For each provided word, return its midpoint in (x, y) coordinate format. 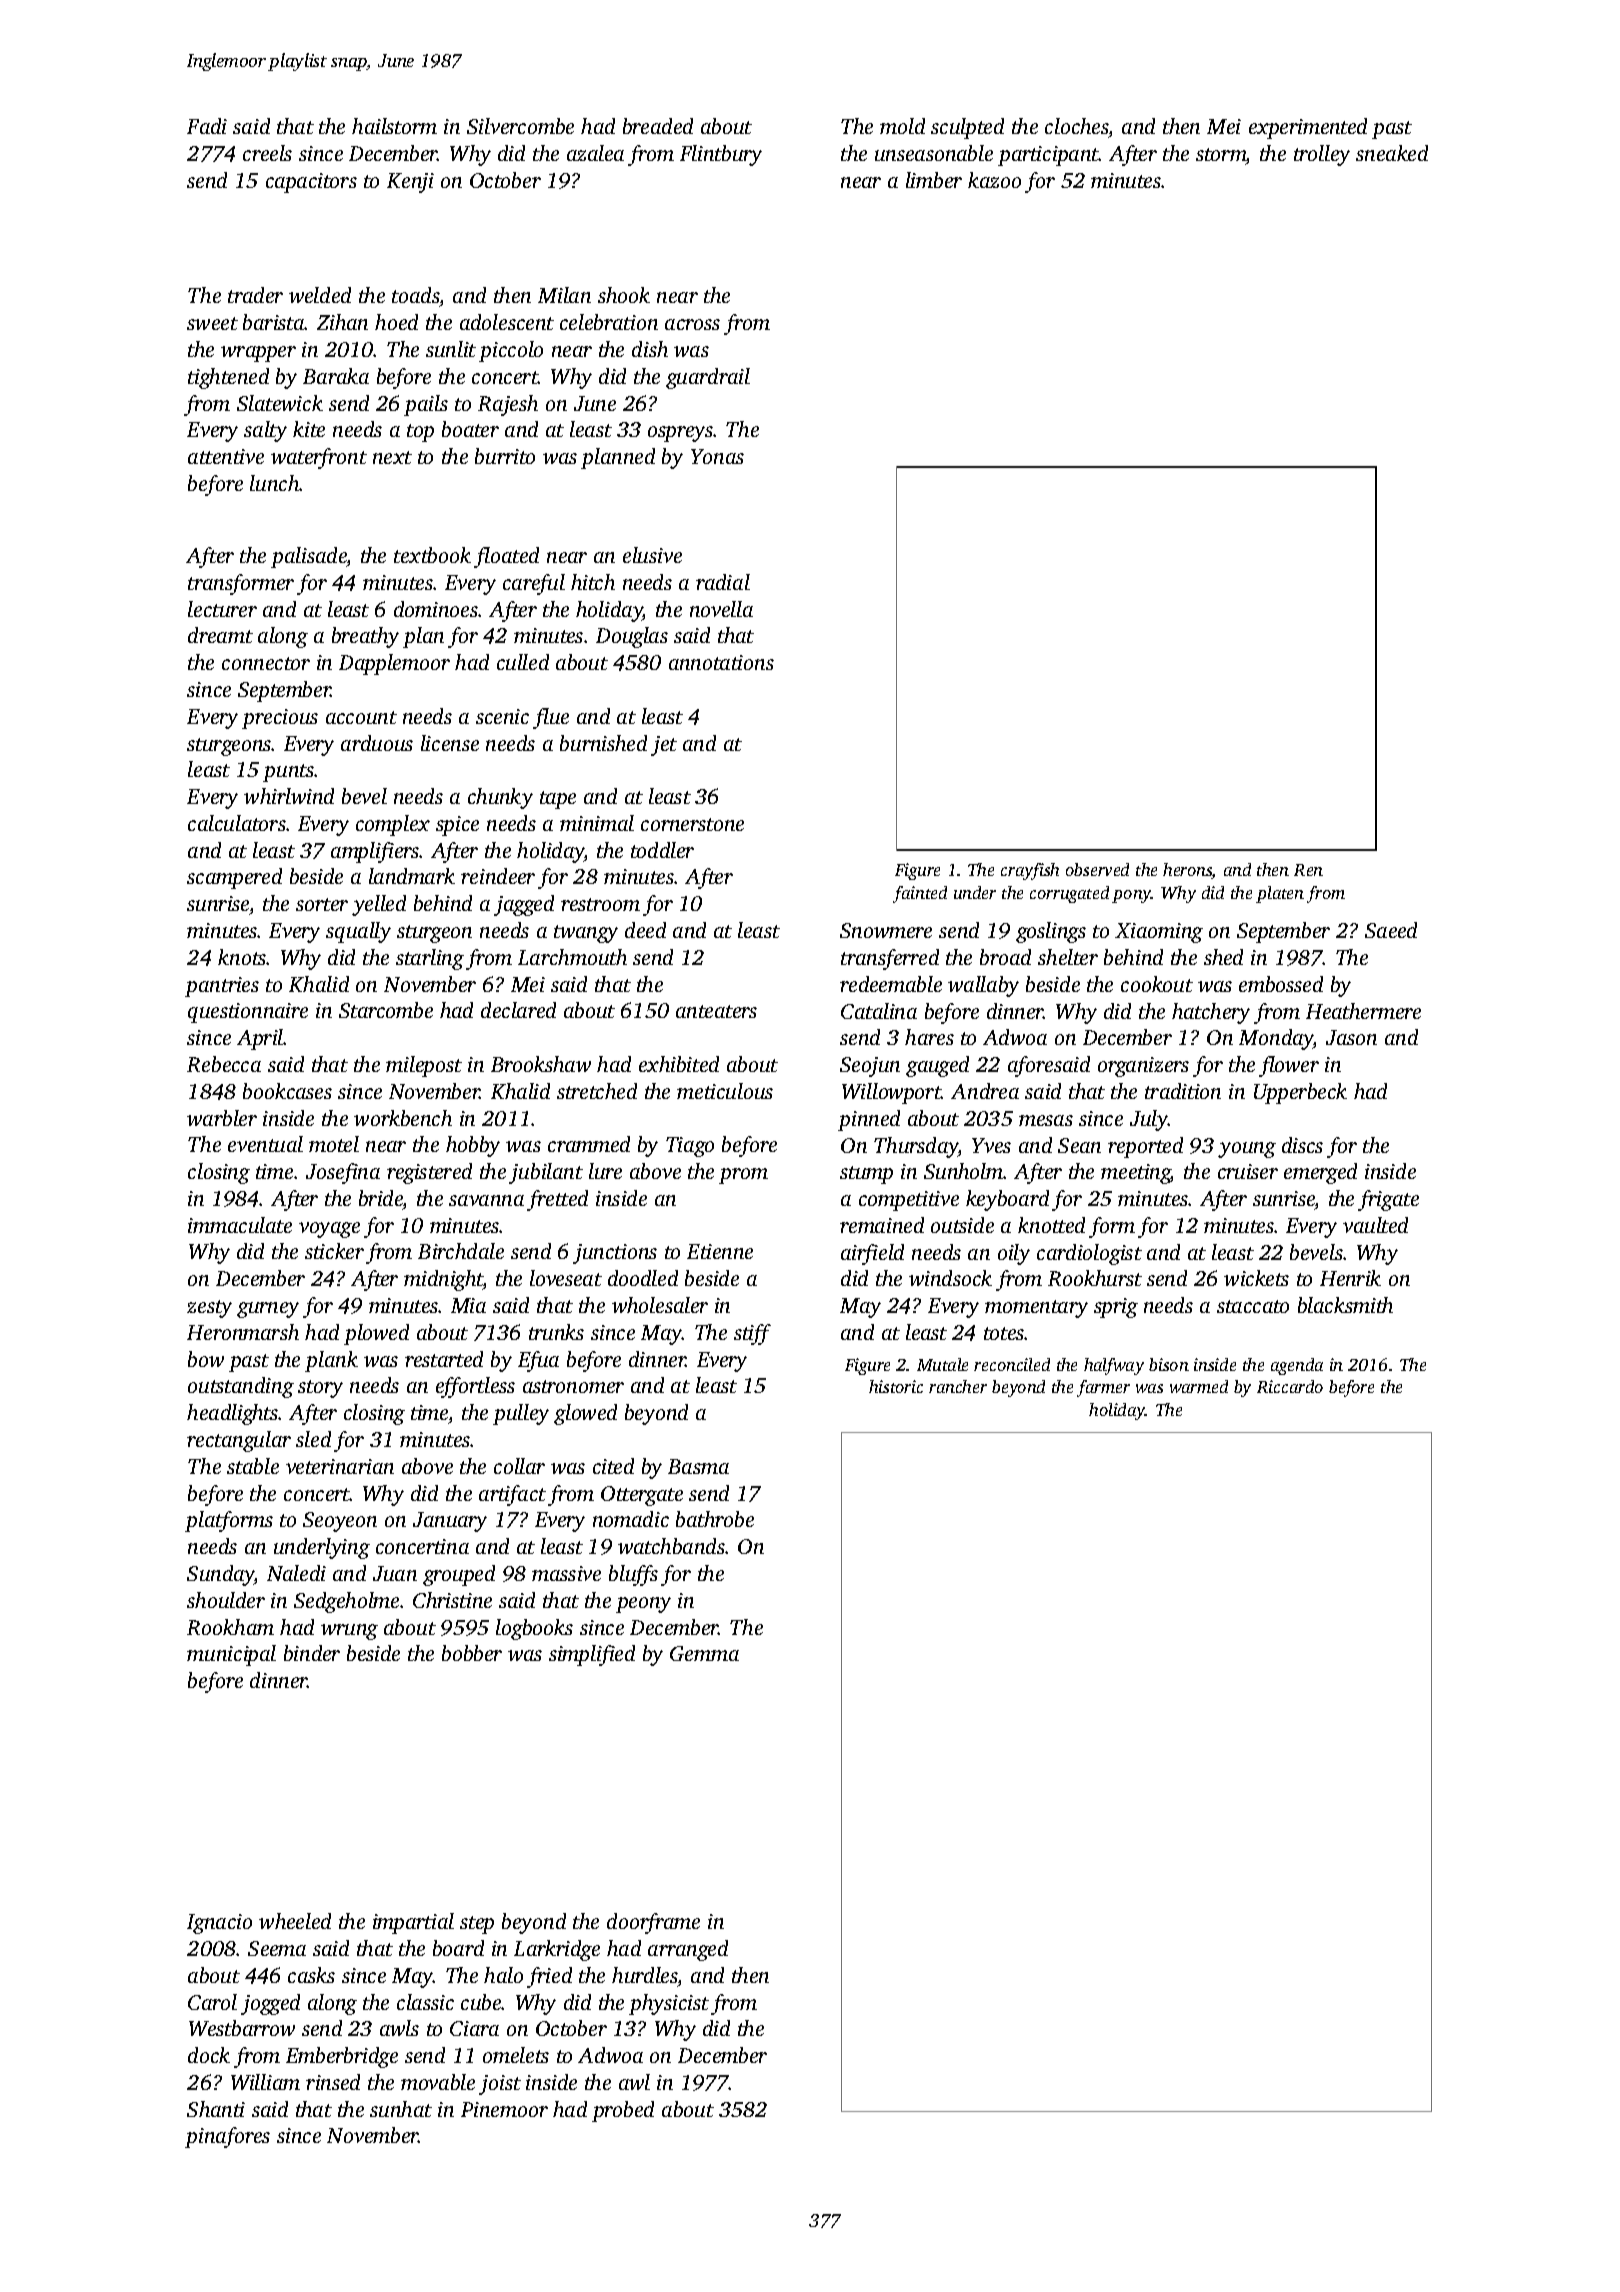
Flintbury (721, 155)
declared (518, 1010)
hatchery (1211, 1013)
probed (623, 2111)
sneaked (1392, 153)
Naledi (296, 1573)
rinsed (333, 2082)
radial (723, 582)
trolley (1322, 155)
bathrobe (715, 1519)
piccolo (511, 351)
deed (645, 930)
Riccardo (1290, 1386)
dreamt (220, 635)
